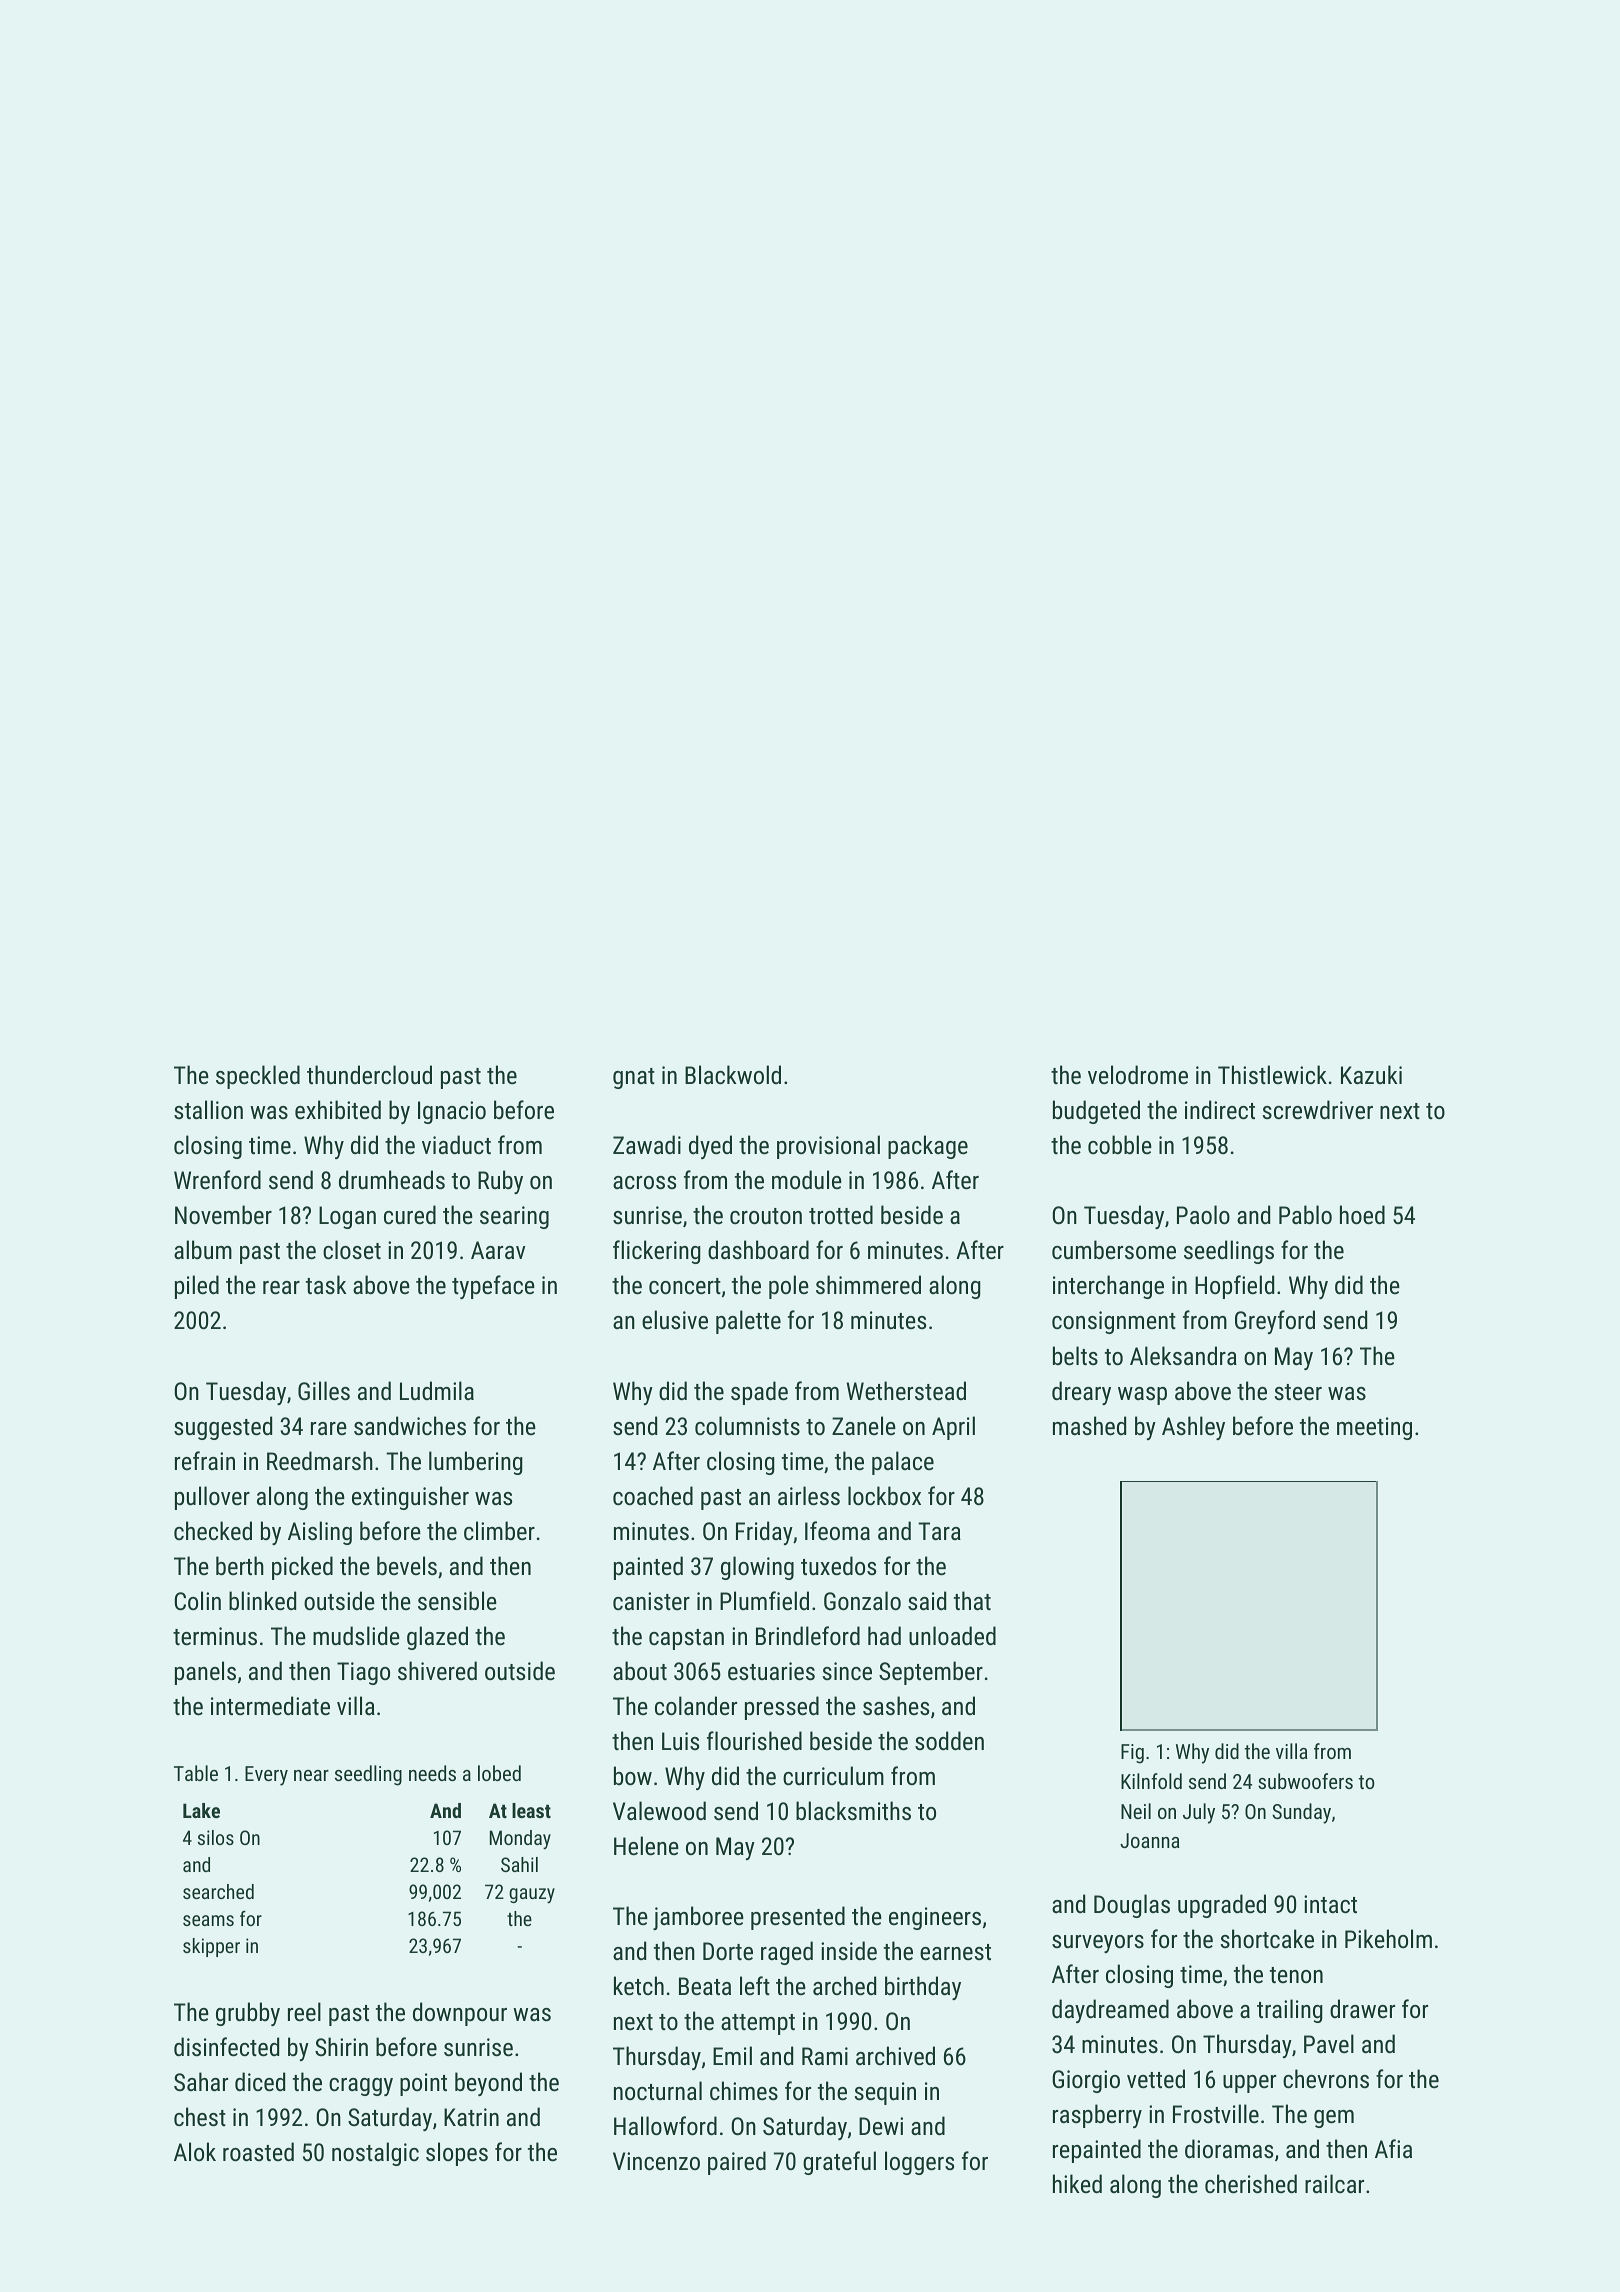  Describe the element at coordinates (1374, 1428) in the screenshot. I see `meeting` at that location.
